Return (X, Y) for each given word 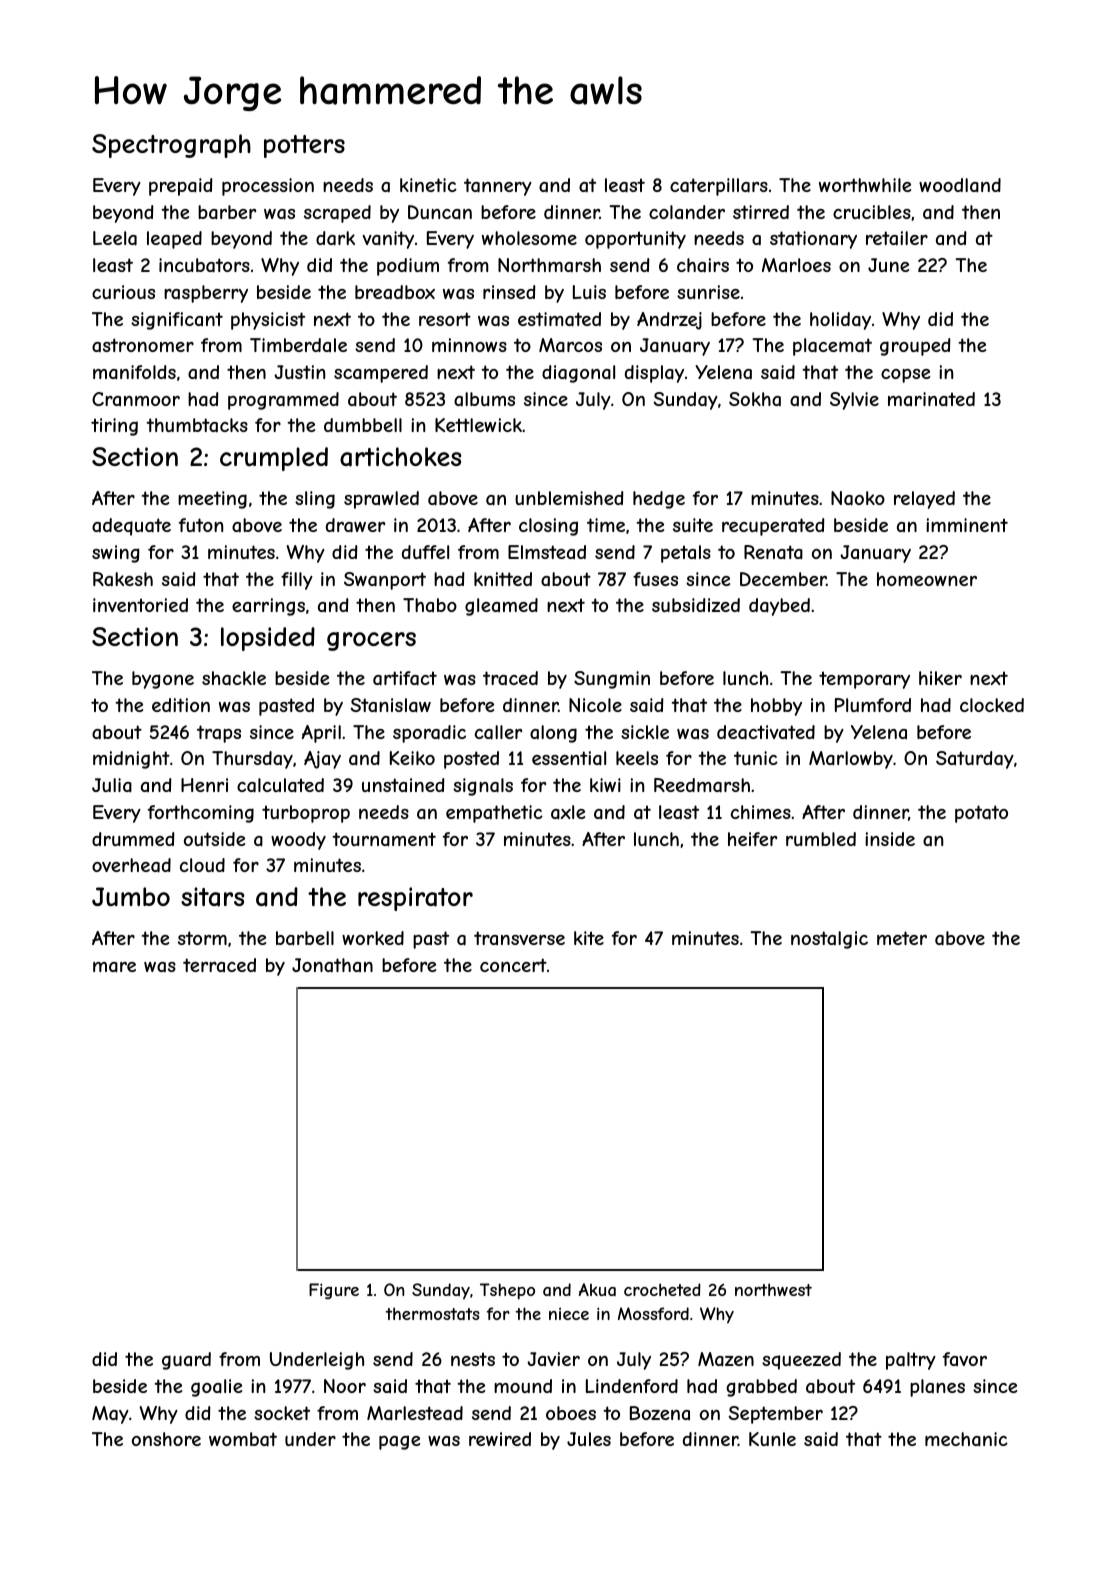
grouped (915, 347)
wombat (243, 1439)
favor (965, 1359)
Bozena (660, 1413)
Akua (597, 1289)
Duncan (440, 212)
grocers (371, 641)
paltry (911, 1361)
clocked (992, 705)
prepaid (181, 187)
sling (315, 500)
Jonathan (332, 965)
